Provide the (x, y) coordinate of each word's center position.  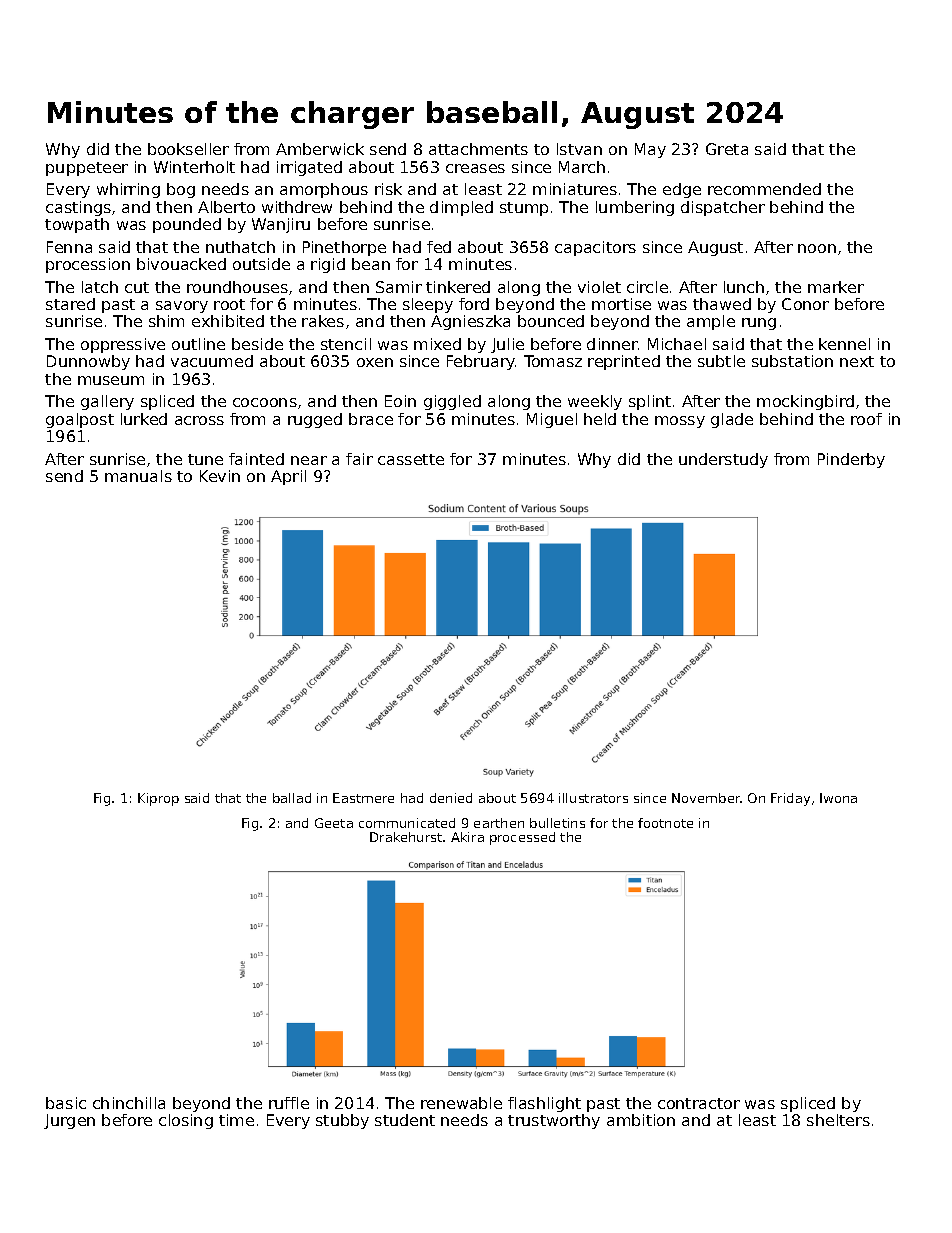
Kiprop (158, 799)
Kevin (220, 476)
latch (100, 287)
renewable (461, 1103)
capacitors (595, 248)
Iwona (838, 798)
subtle (721, 361)
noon (817, 248)
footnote (665, 823)
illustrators (593, 798)
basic (66, 1103)
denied (451, 798)
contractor (699, 1103)
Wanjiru (281, 225)
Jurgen (69, 1121)
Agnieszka (470, 322)
